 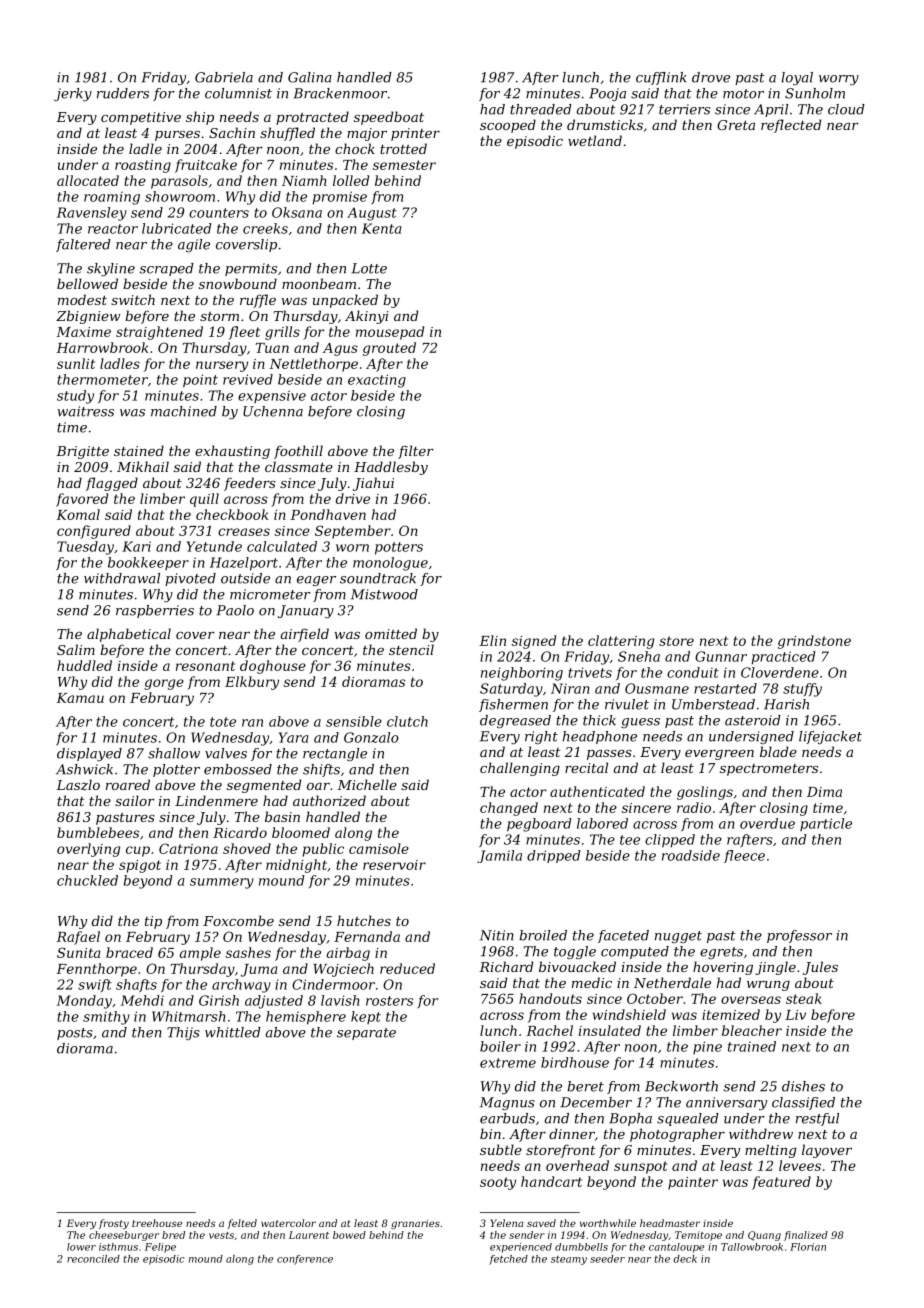 I want to click on Salim, so click(x=76, y=649).
